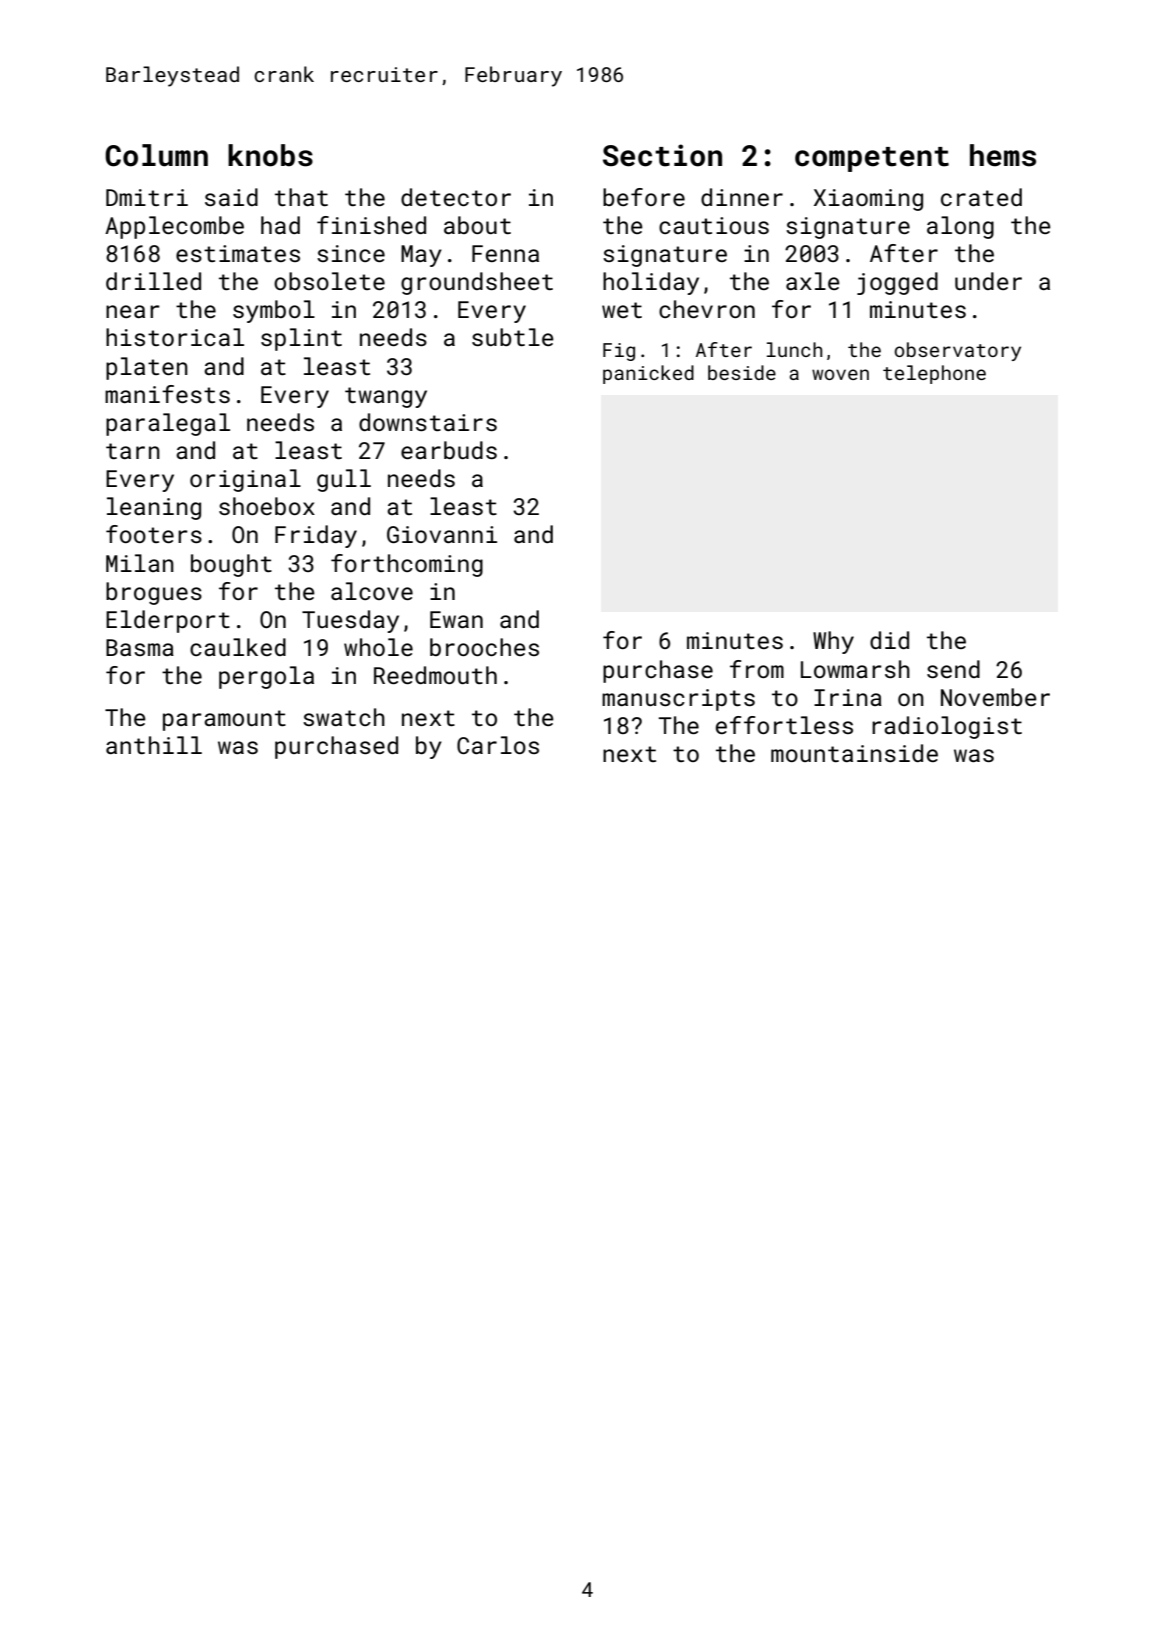 Image resolution: width=1163 pixels, height=1645 pixels. I want to click on swatch, so click(344, 717).
